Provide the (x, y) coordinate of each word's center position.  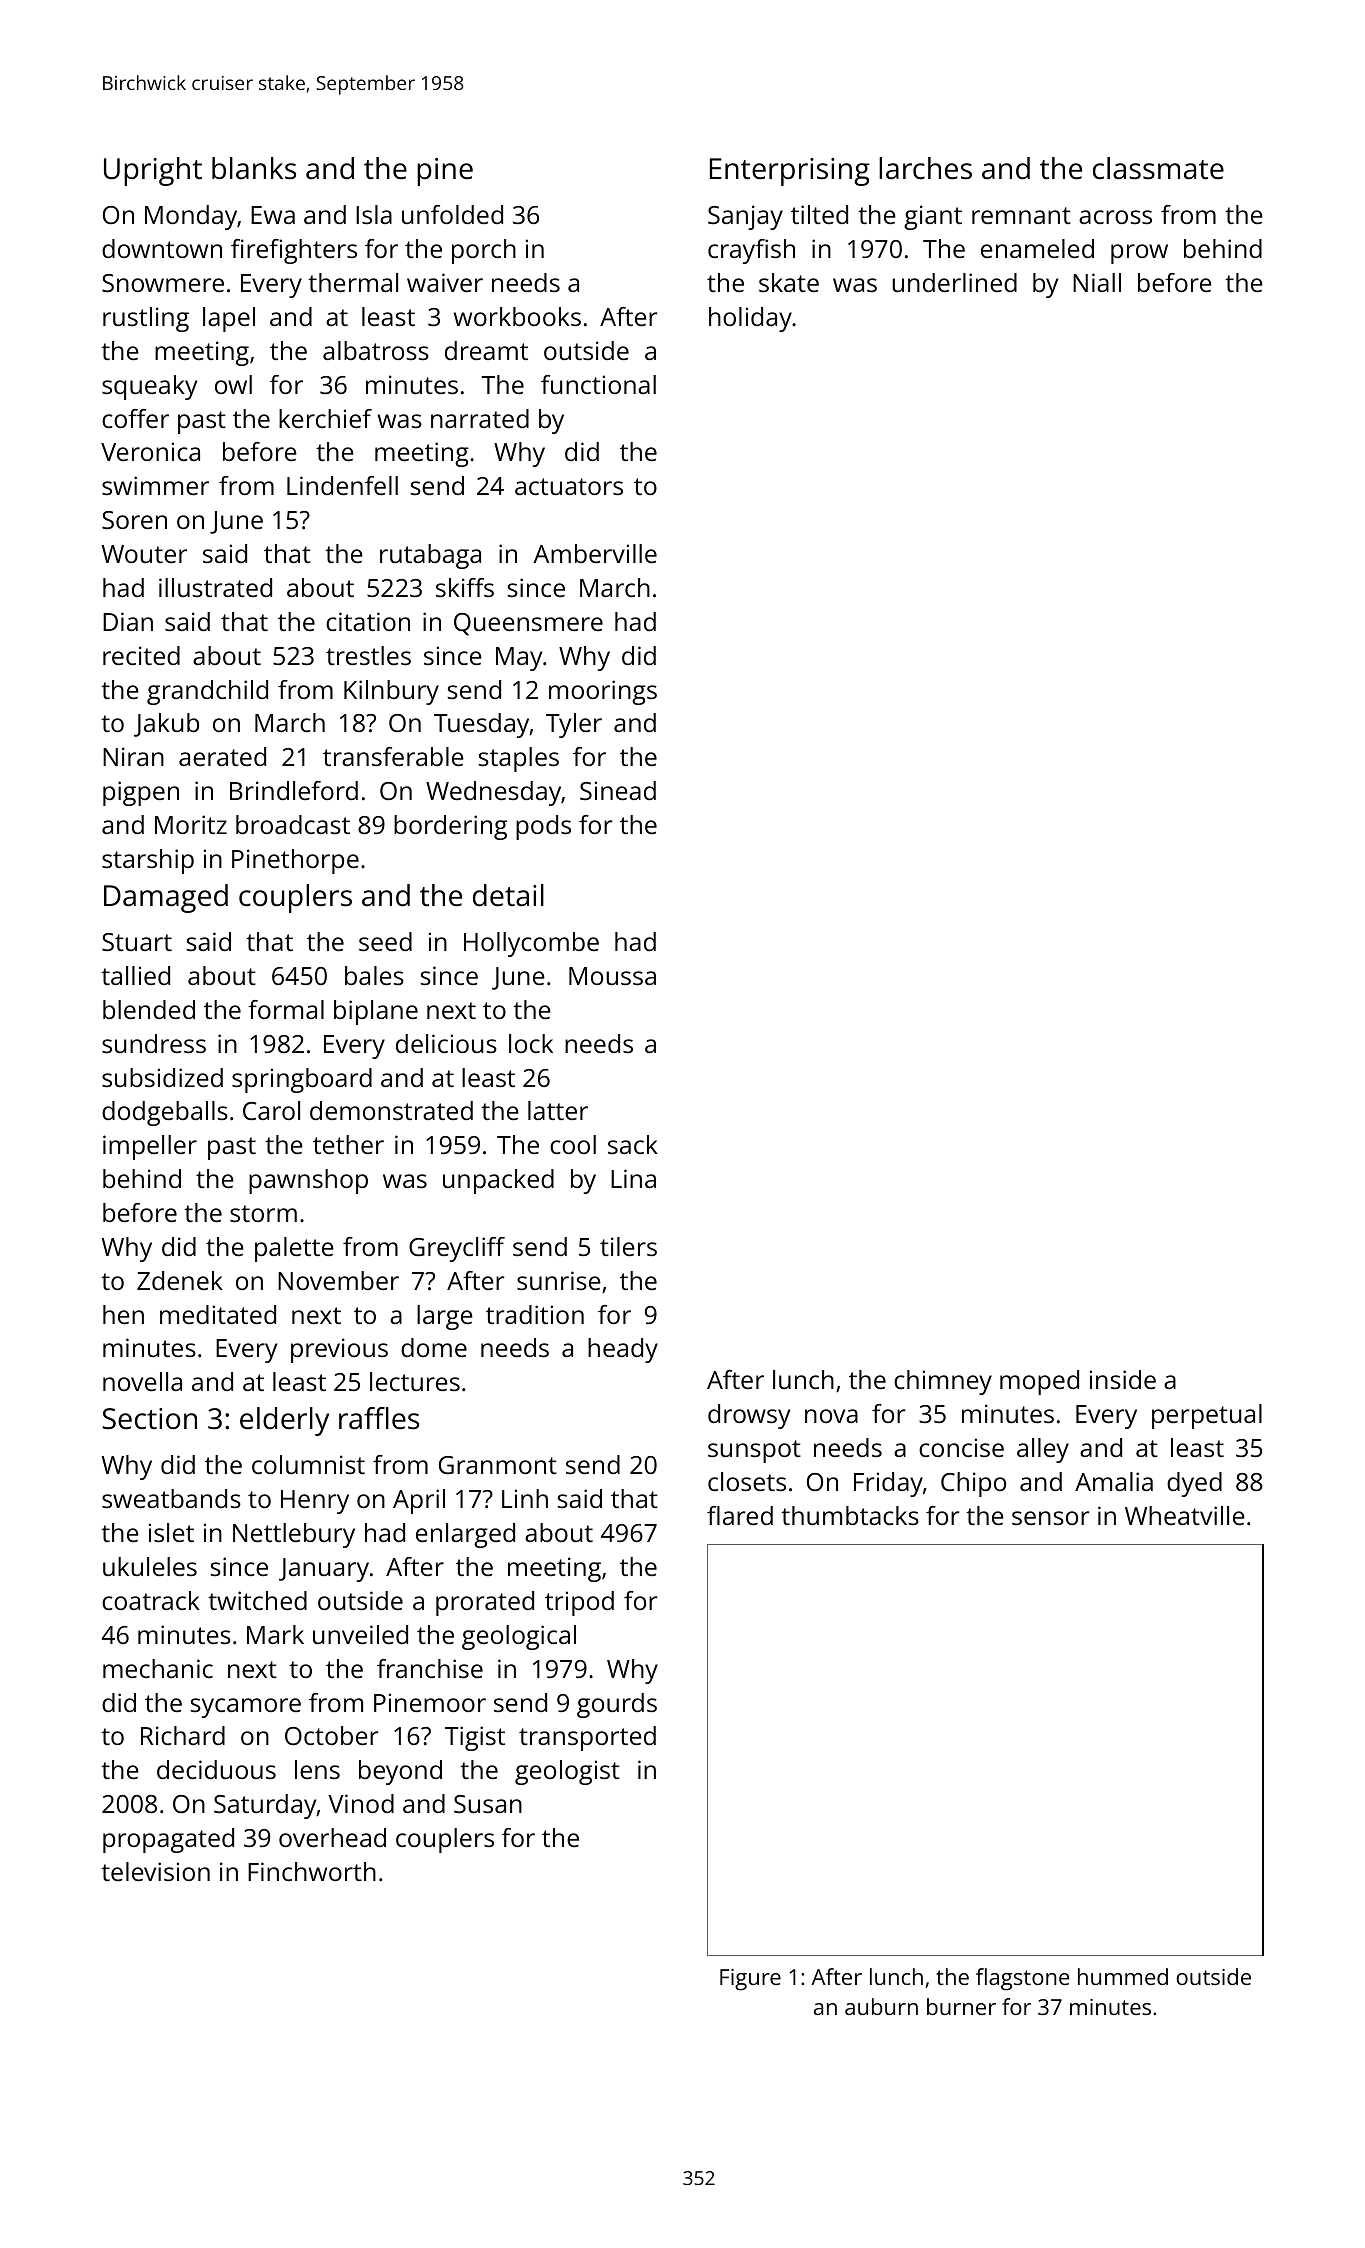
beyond (400, 1772)
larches (925, 168)
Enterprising (790, 172)
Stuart (137, 942)
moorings (603, 692)
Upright (153, 171)
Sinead (618, 790)
